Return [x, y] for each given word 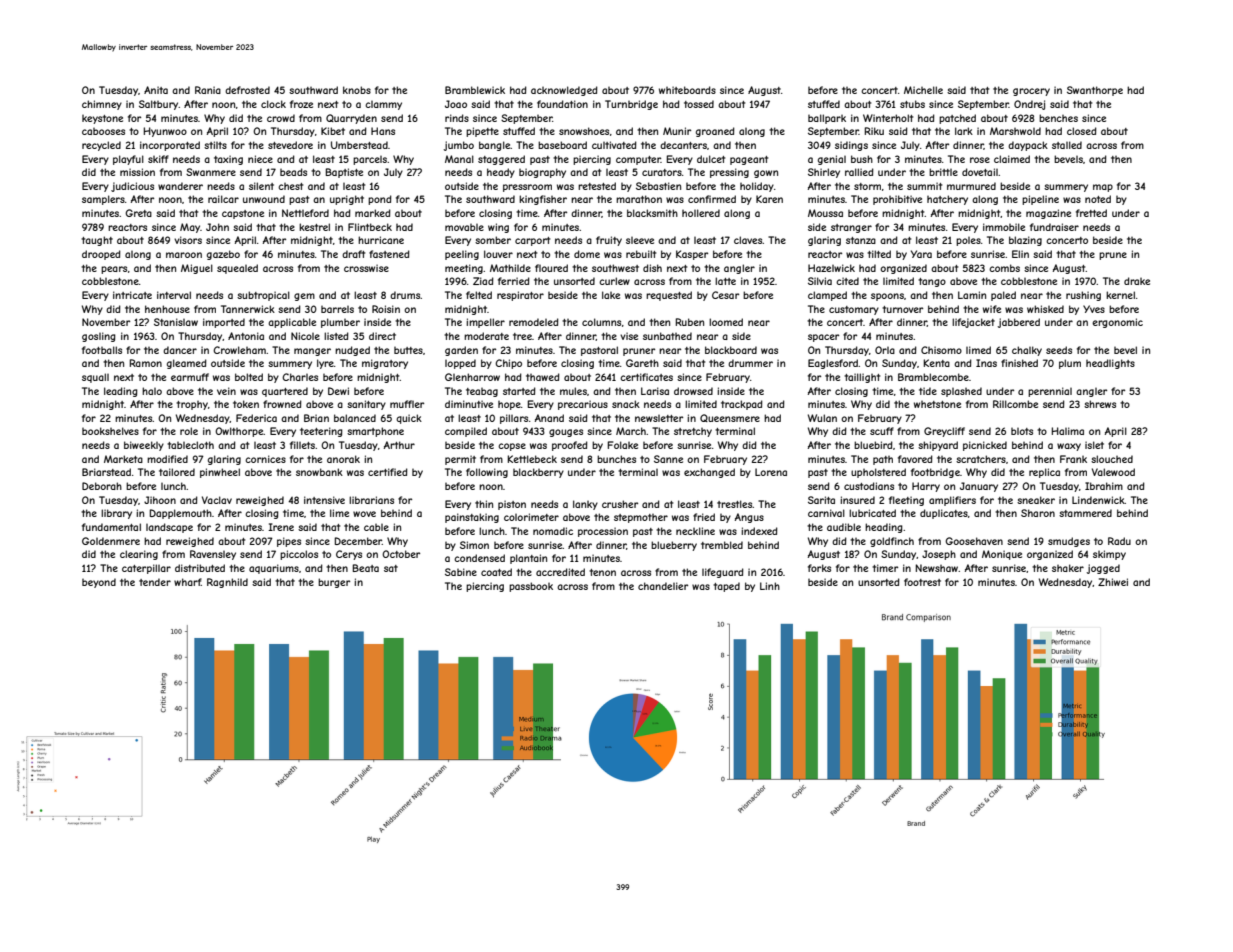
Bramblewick [475, 90]
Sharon [1038, 513]
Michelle [923, 90]
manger [312, 352]
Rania [208, 90]
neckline [695, 531]
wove [364, 514]
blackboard [731, 350]
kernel [1120, 295]
